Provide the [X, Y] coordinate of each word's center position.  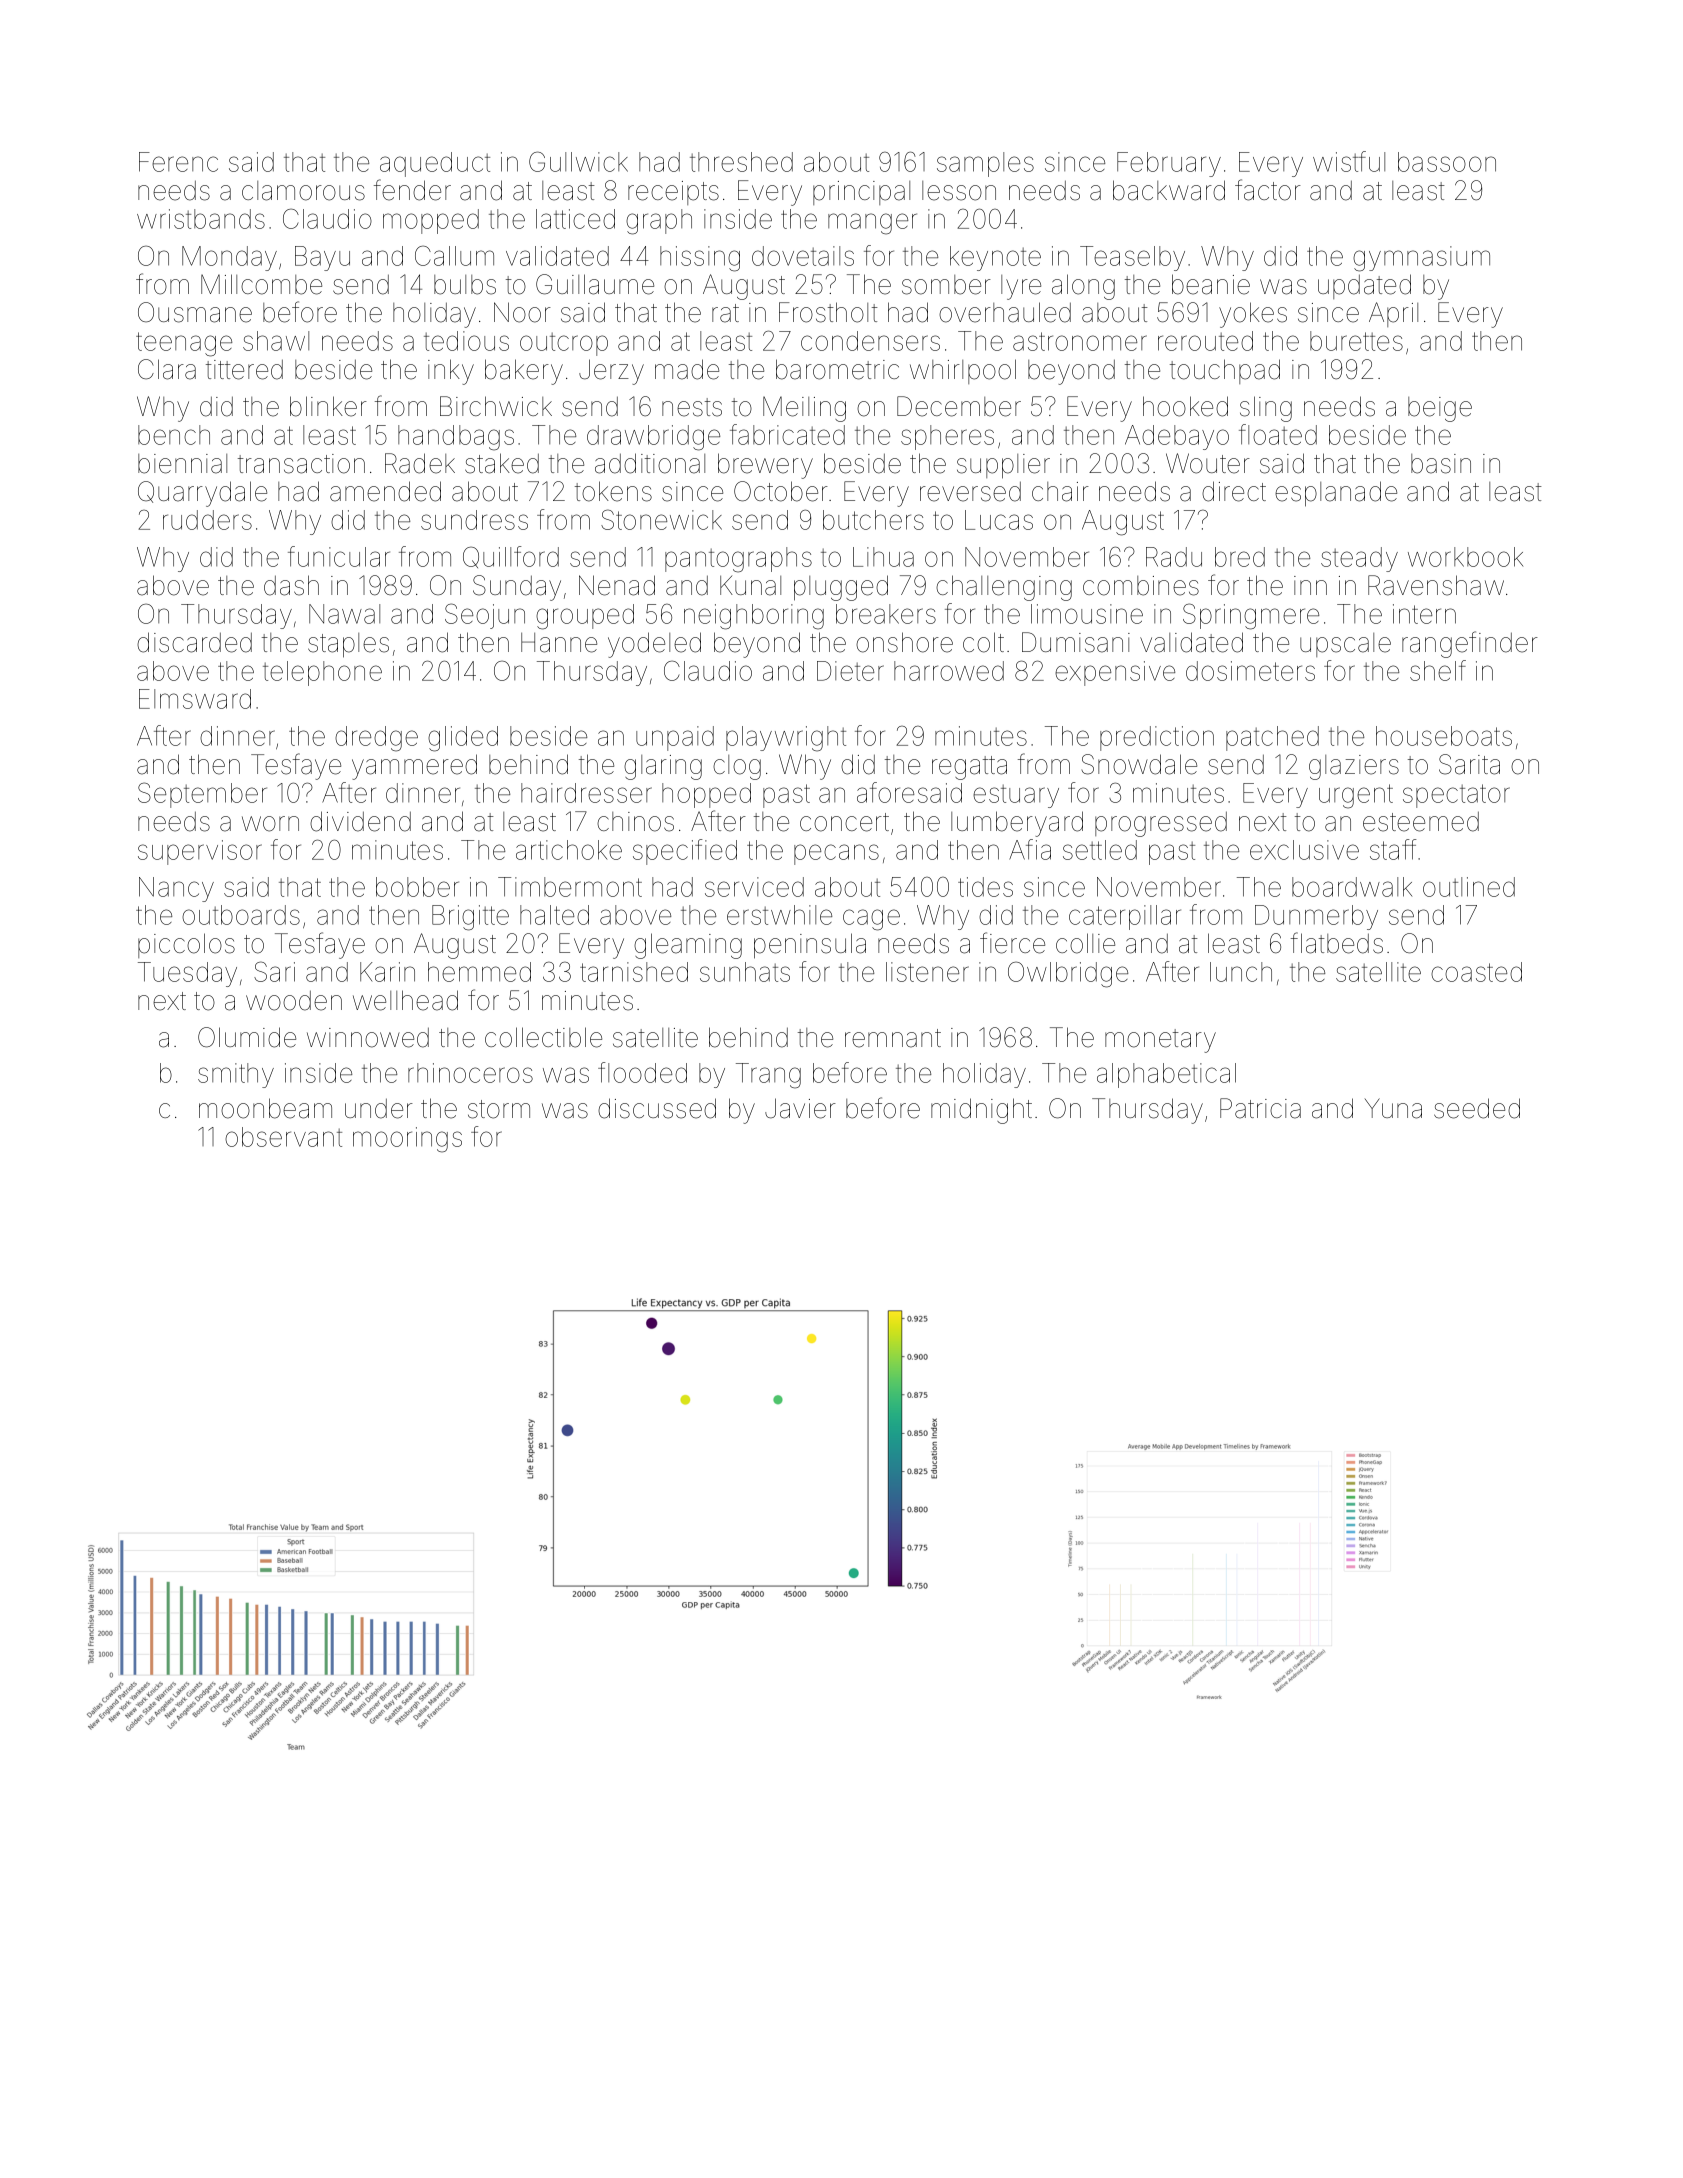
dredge [376, 739]
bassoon [1447, 162]
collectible [543, 1037]
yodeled [654, 645]
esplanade [1336, 494]
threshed [741, 162]
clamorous [303, 191]
